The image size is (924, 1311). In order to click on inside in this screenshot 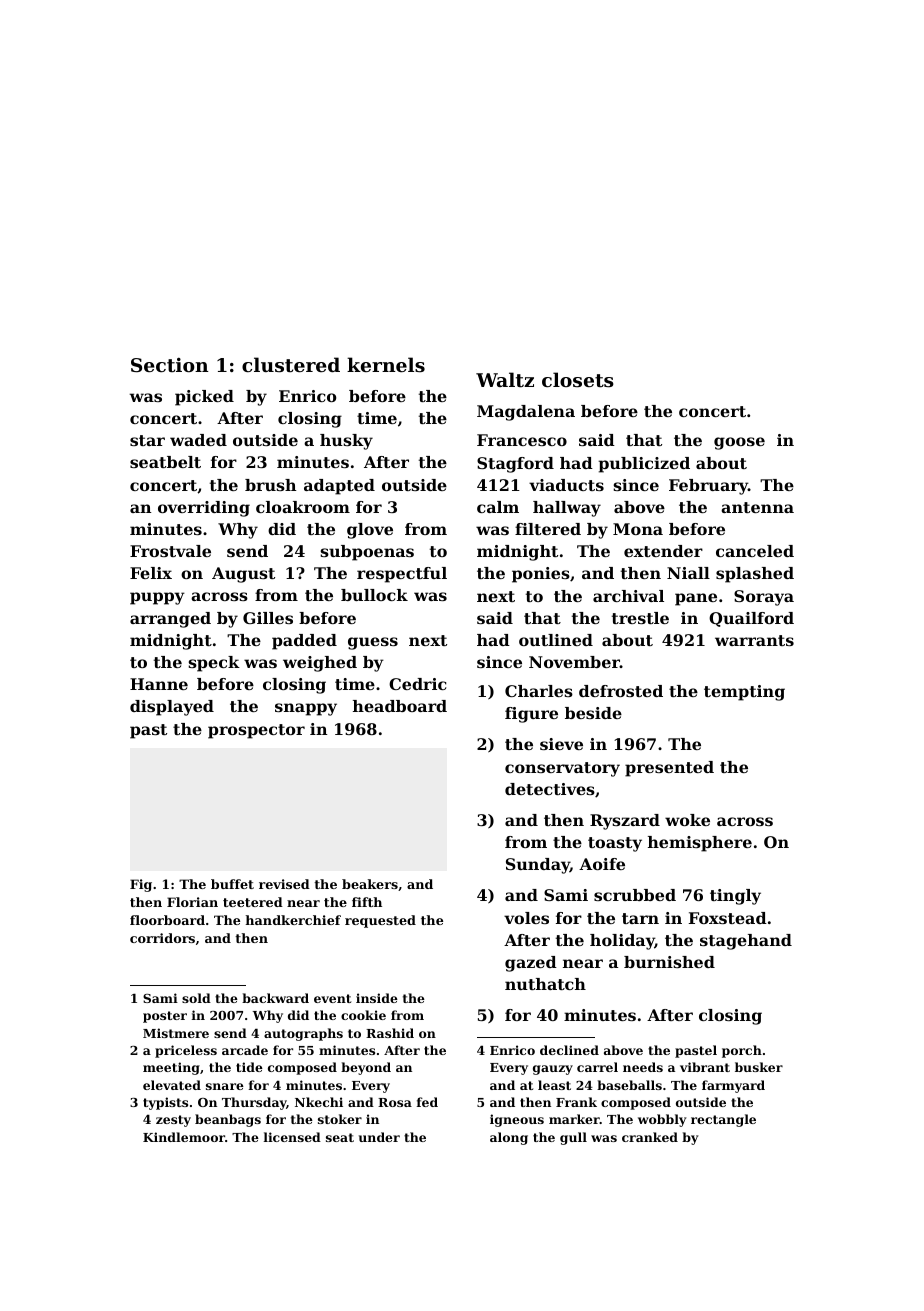, I will do `click(377, 998)`.
